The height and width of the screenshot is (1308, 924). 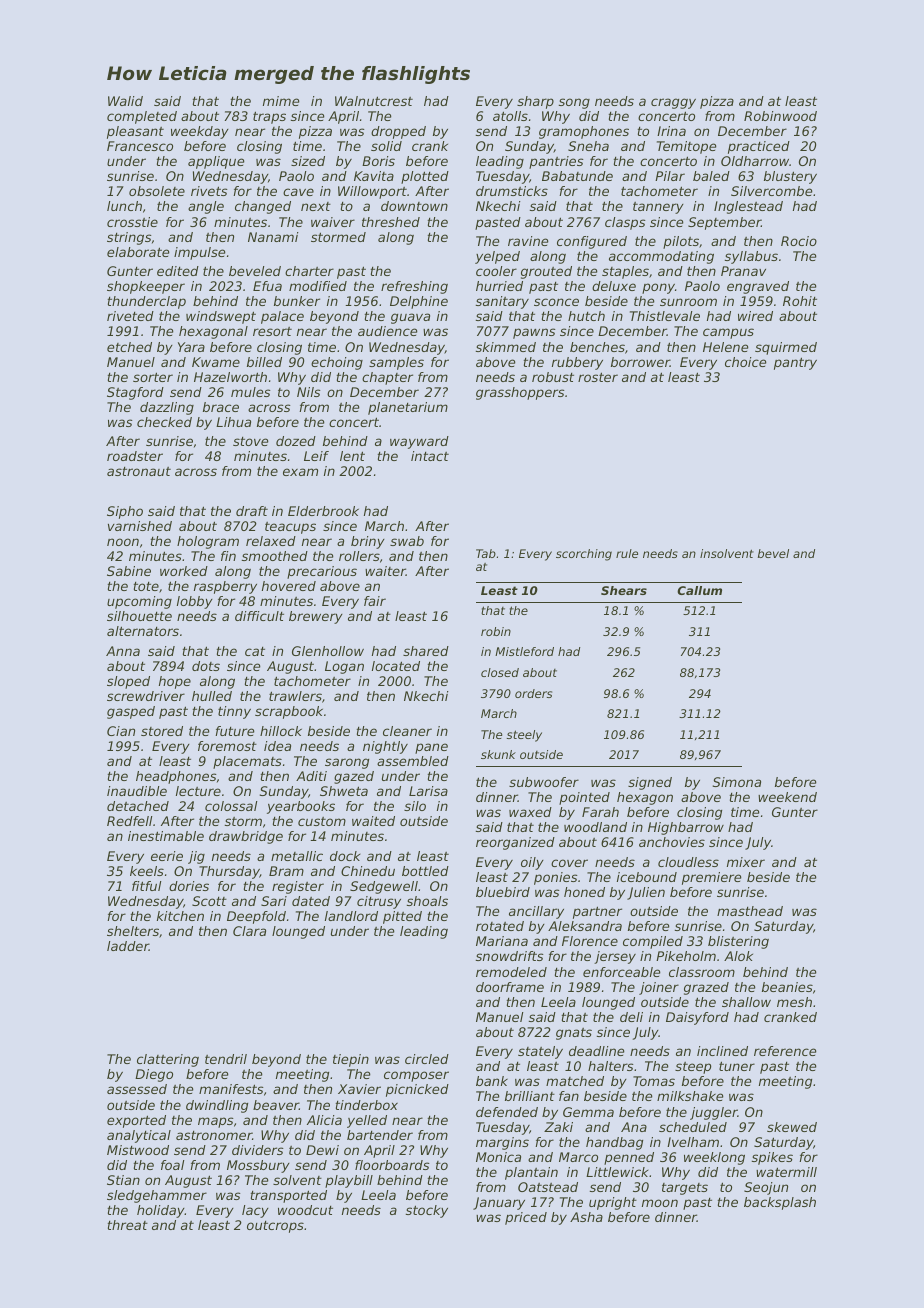 What do you see at coordinates (281, 101) in the screenshot?
I see `mime` at bounding box center [281, 101].
